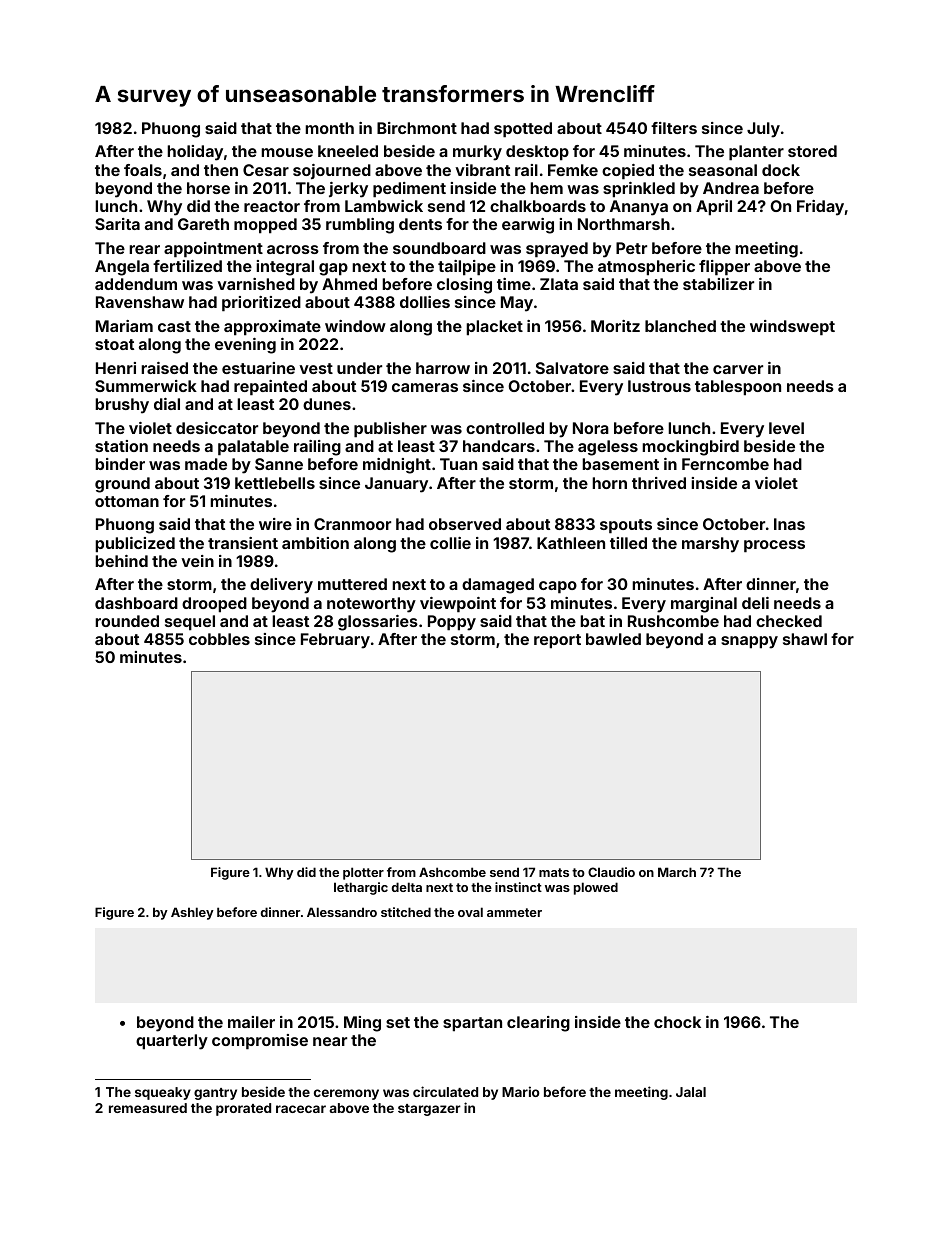  Describe the element at coordinates (470, 912) in the document. I see `oval` at that location.
